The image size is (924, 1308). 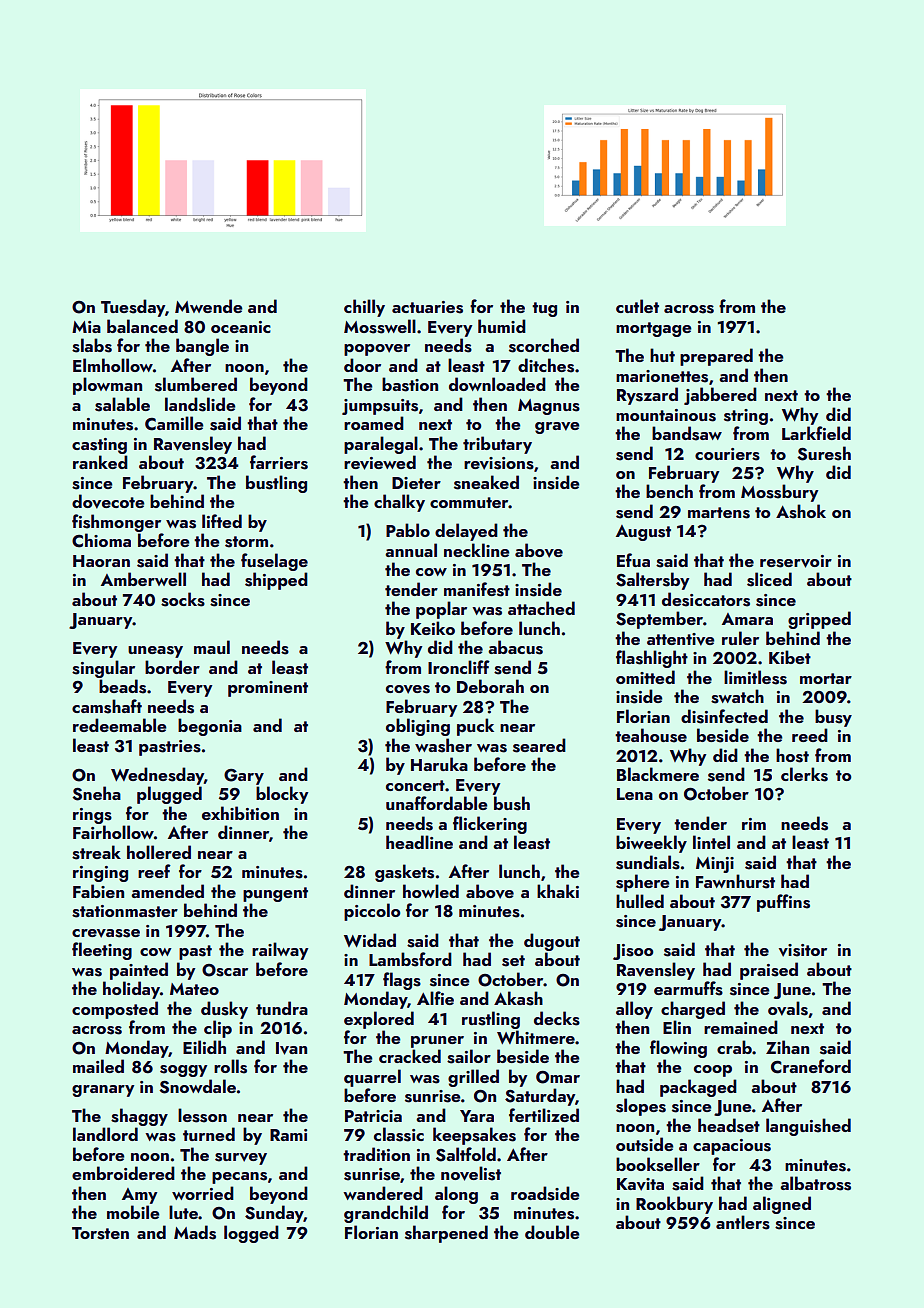 What do you see at coordinates (276, 581) in the image?
I see `shipped` at bounding box center [276, 581].
